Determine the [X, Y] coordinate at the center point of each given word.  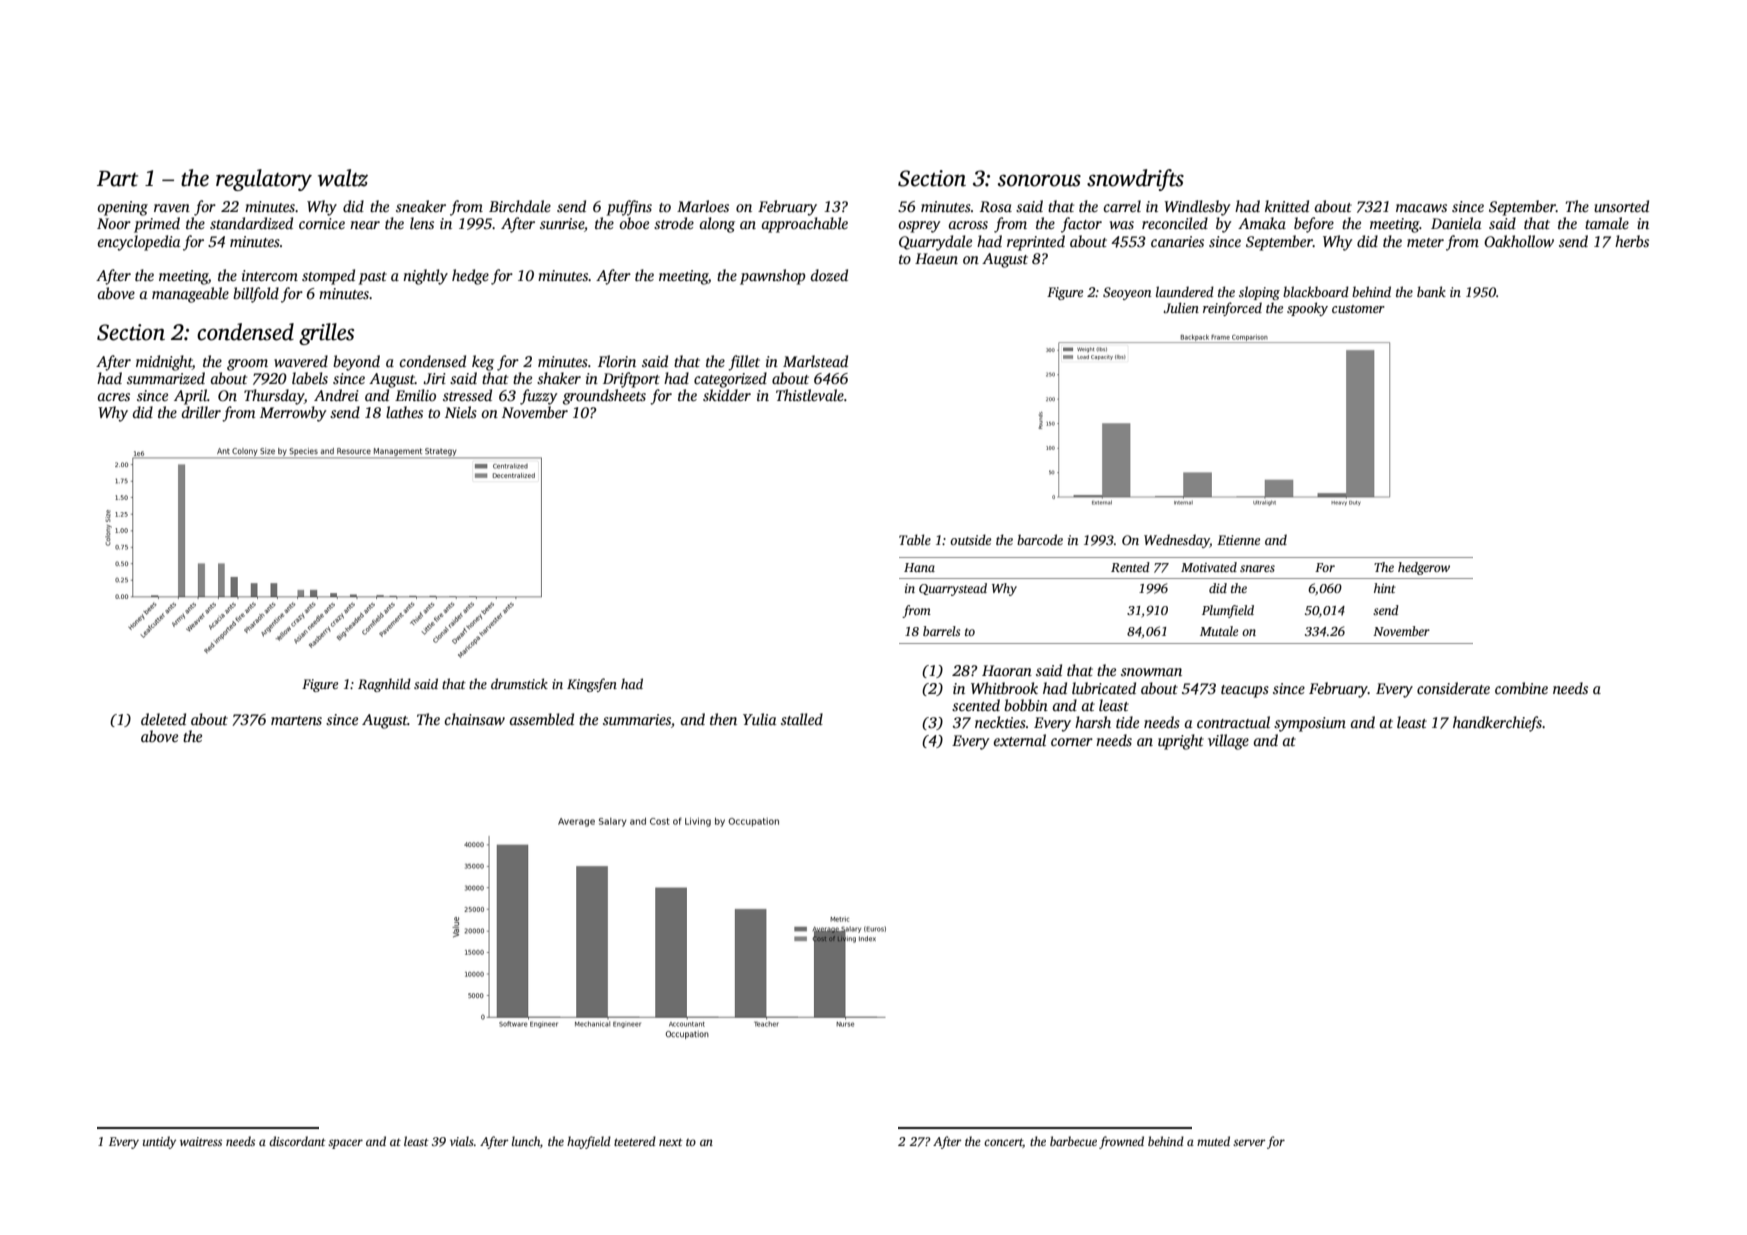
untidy [159, 1142]
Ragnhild [384, 685]
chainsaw [475, 719]
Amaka [1262, 223]
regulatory [264, 180]
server [1249, 1142]
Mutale [1219, 631]
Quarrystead [953, 589]
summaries [637, 719]
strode [674, 223]
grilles [326, 334]
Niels [461, 412]
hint [1385, 588]
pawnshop [773, 277]
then [723, 719]
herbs [1632, 241]
